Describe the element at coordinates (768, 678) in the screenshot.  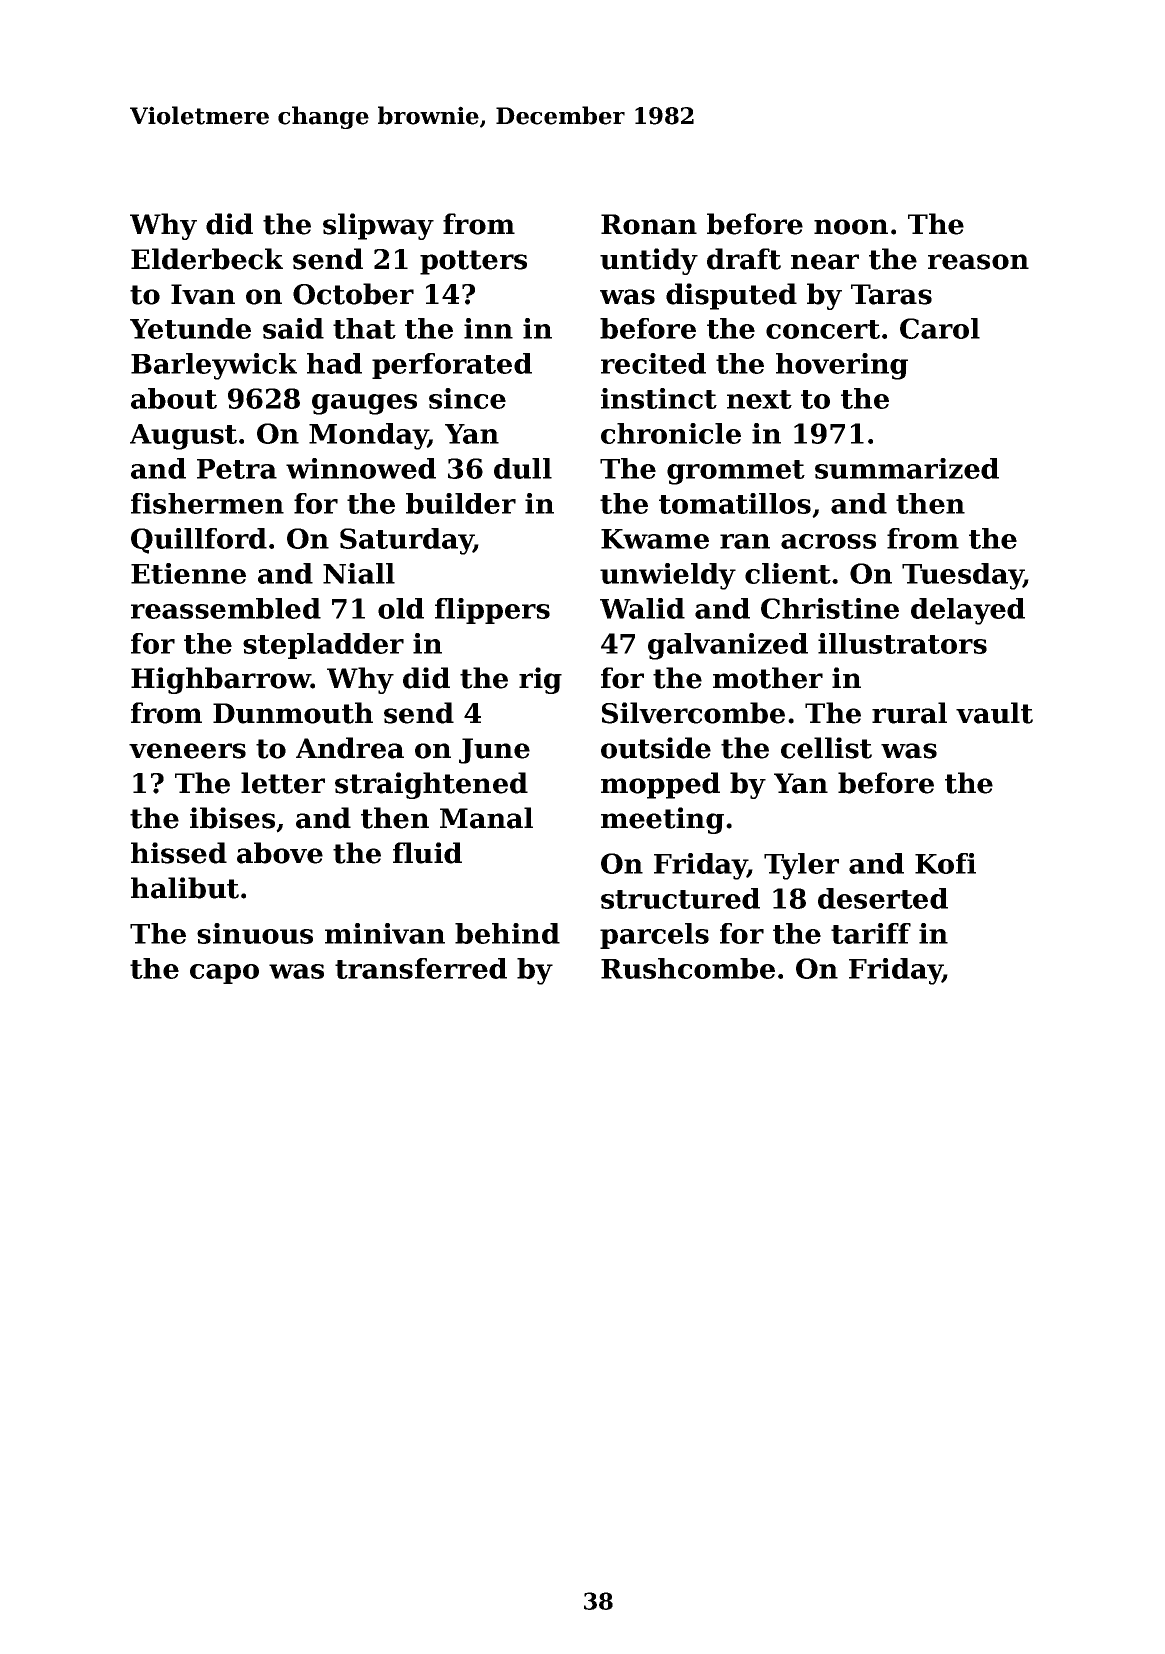
I see `mother` at that location.
